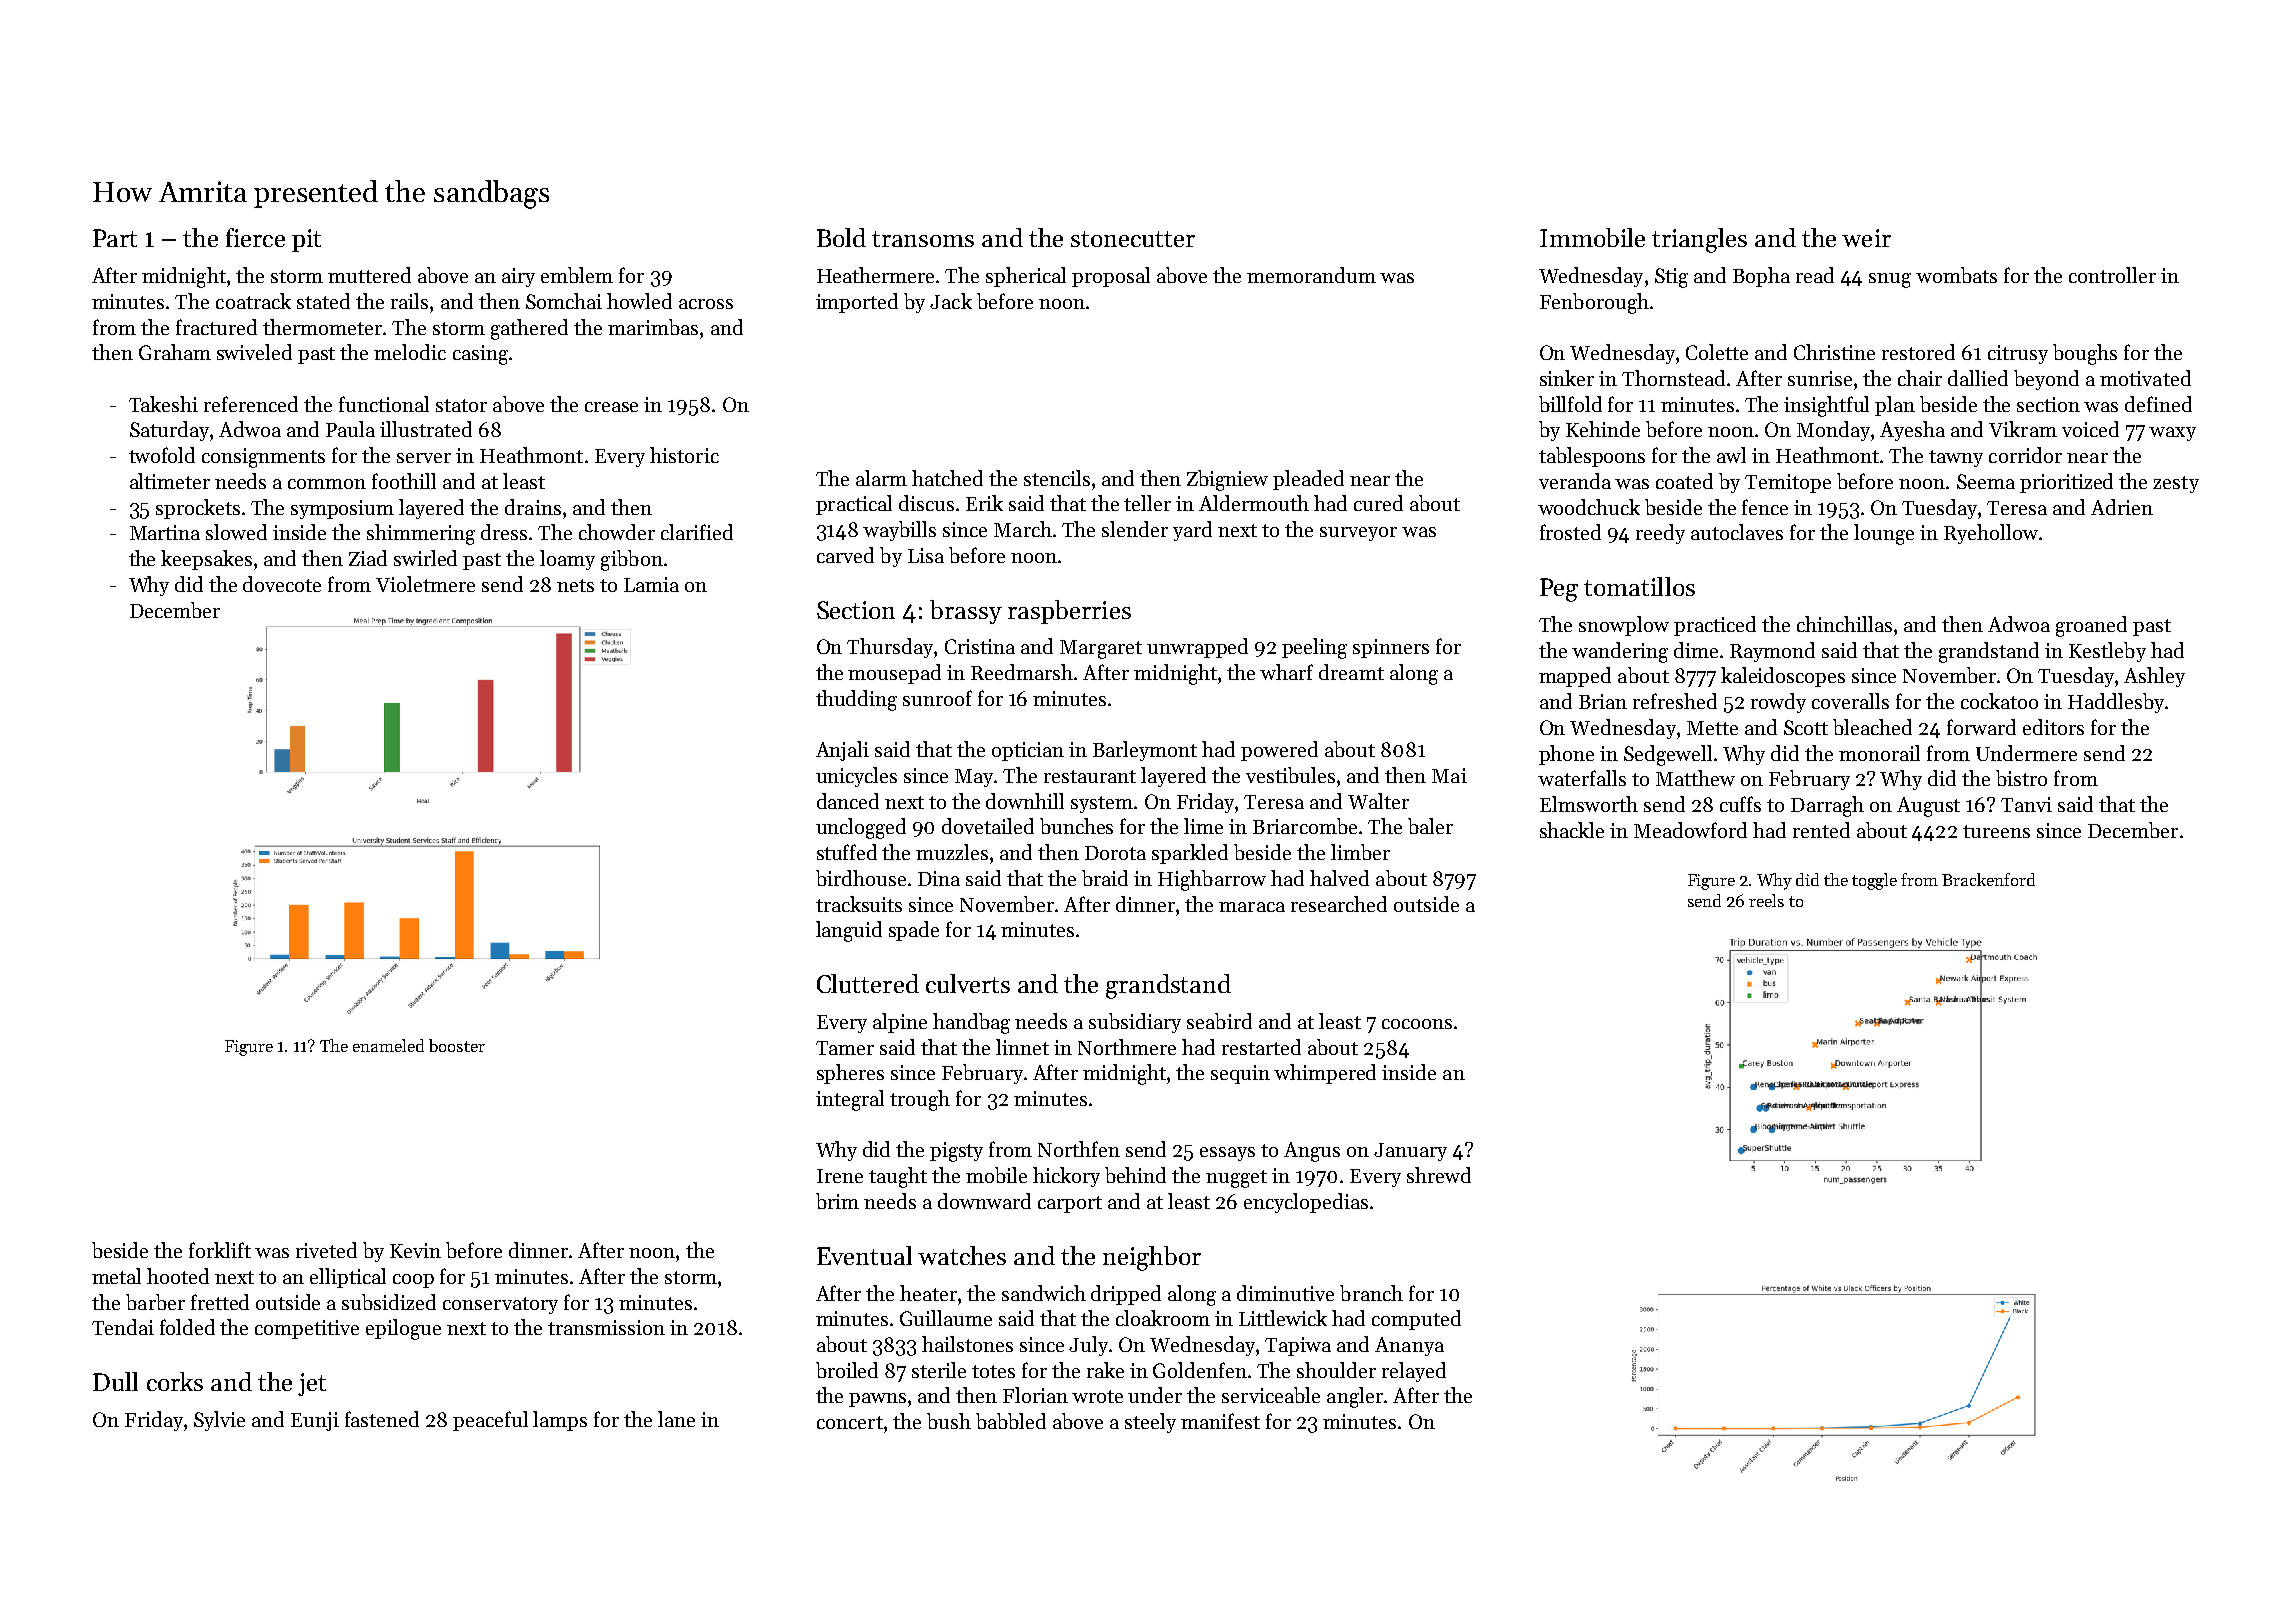  I want to click on phone, so click(1566, 755).
